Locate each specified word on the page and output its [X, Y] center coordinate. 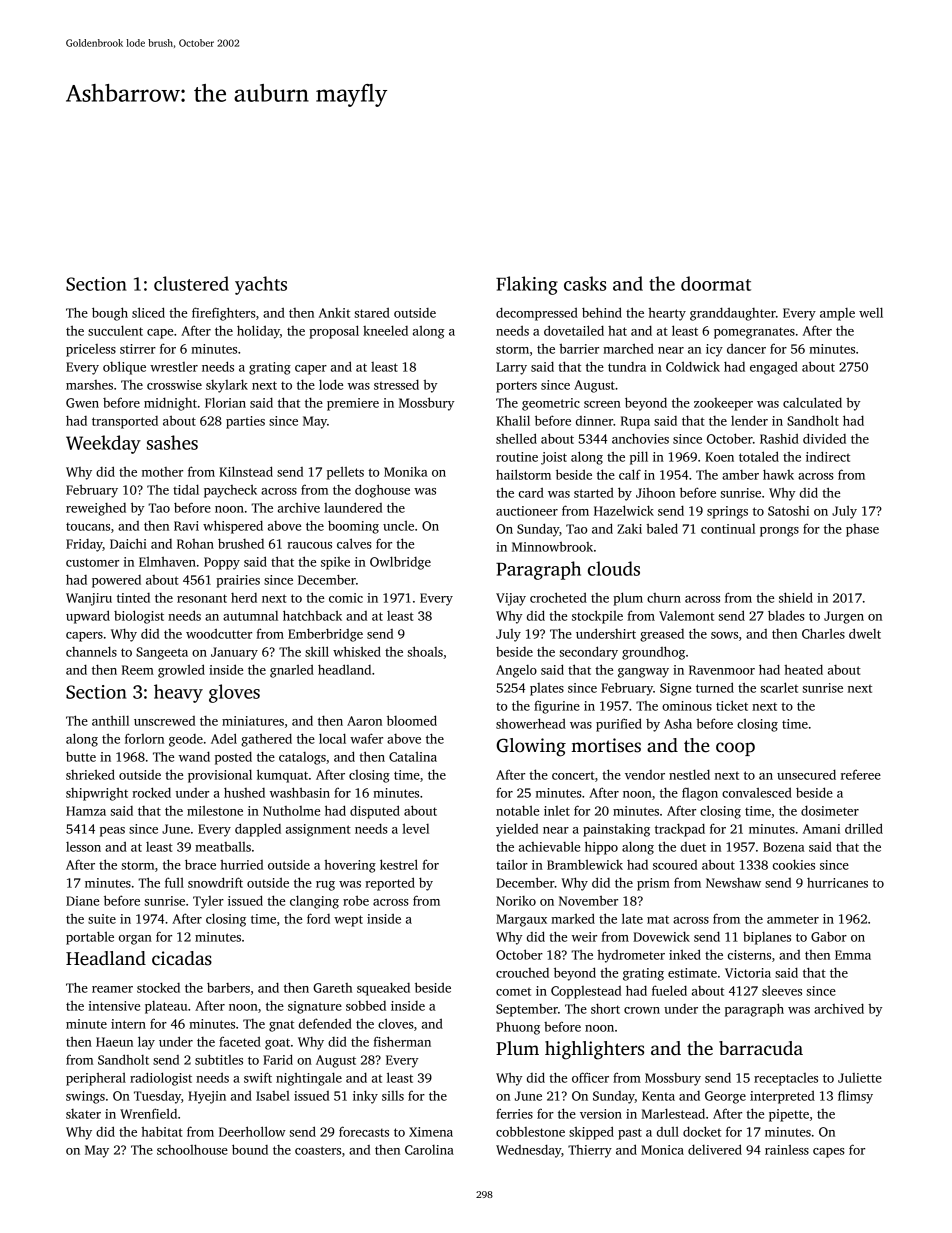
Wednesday [528, 1151]
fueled [669, 990]
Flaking [527, 285]
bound [250, 1149]
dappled [258, 830]
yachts [261, 285]
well [871, 312]
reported [390, 884]
